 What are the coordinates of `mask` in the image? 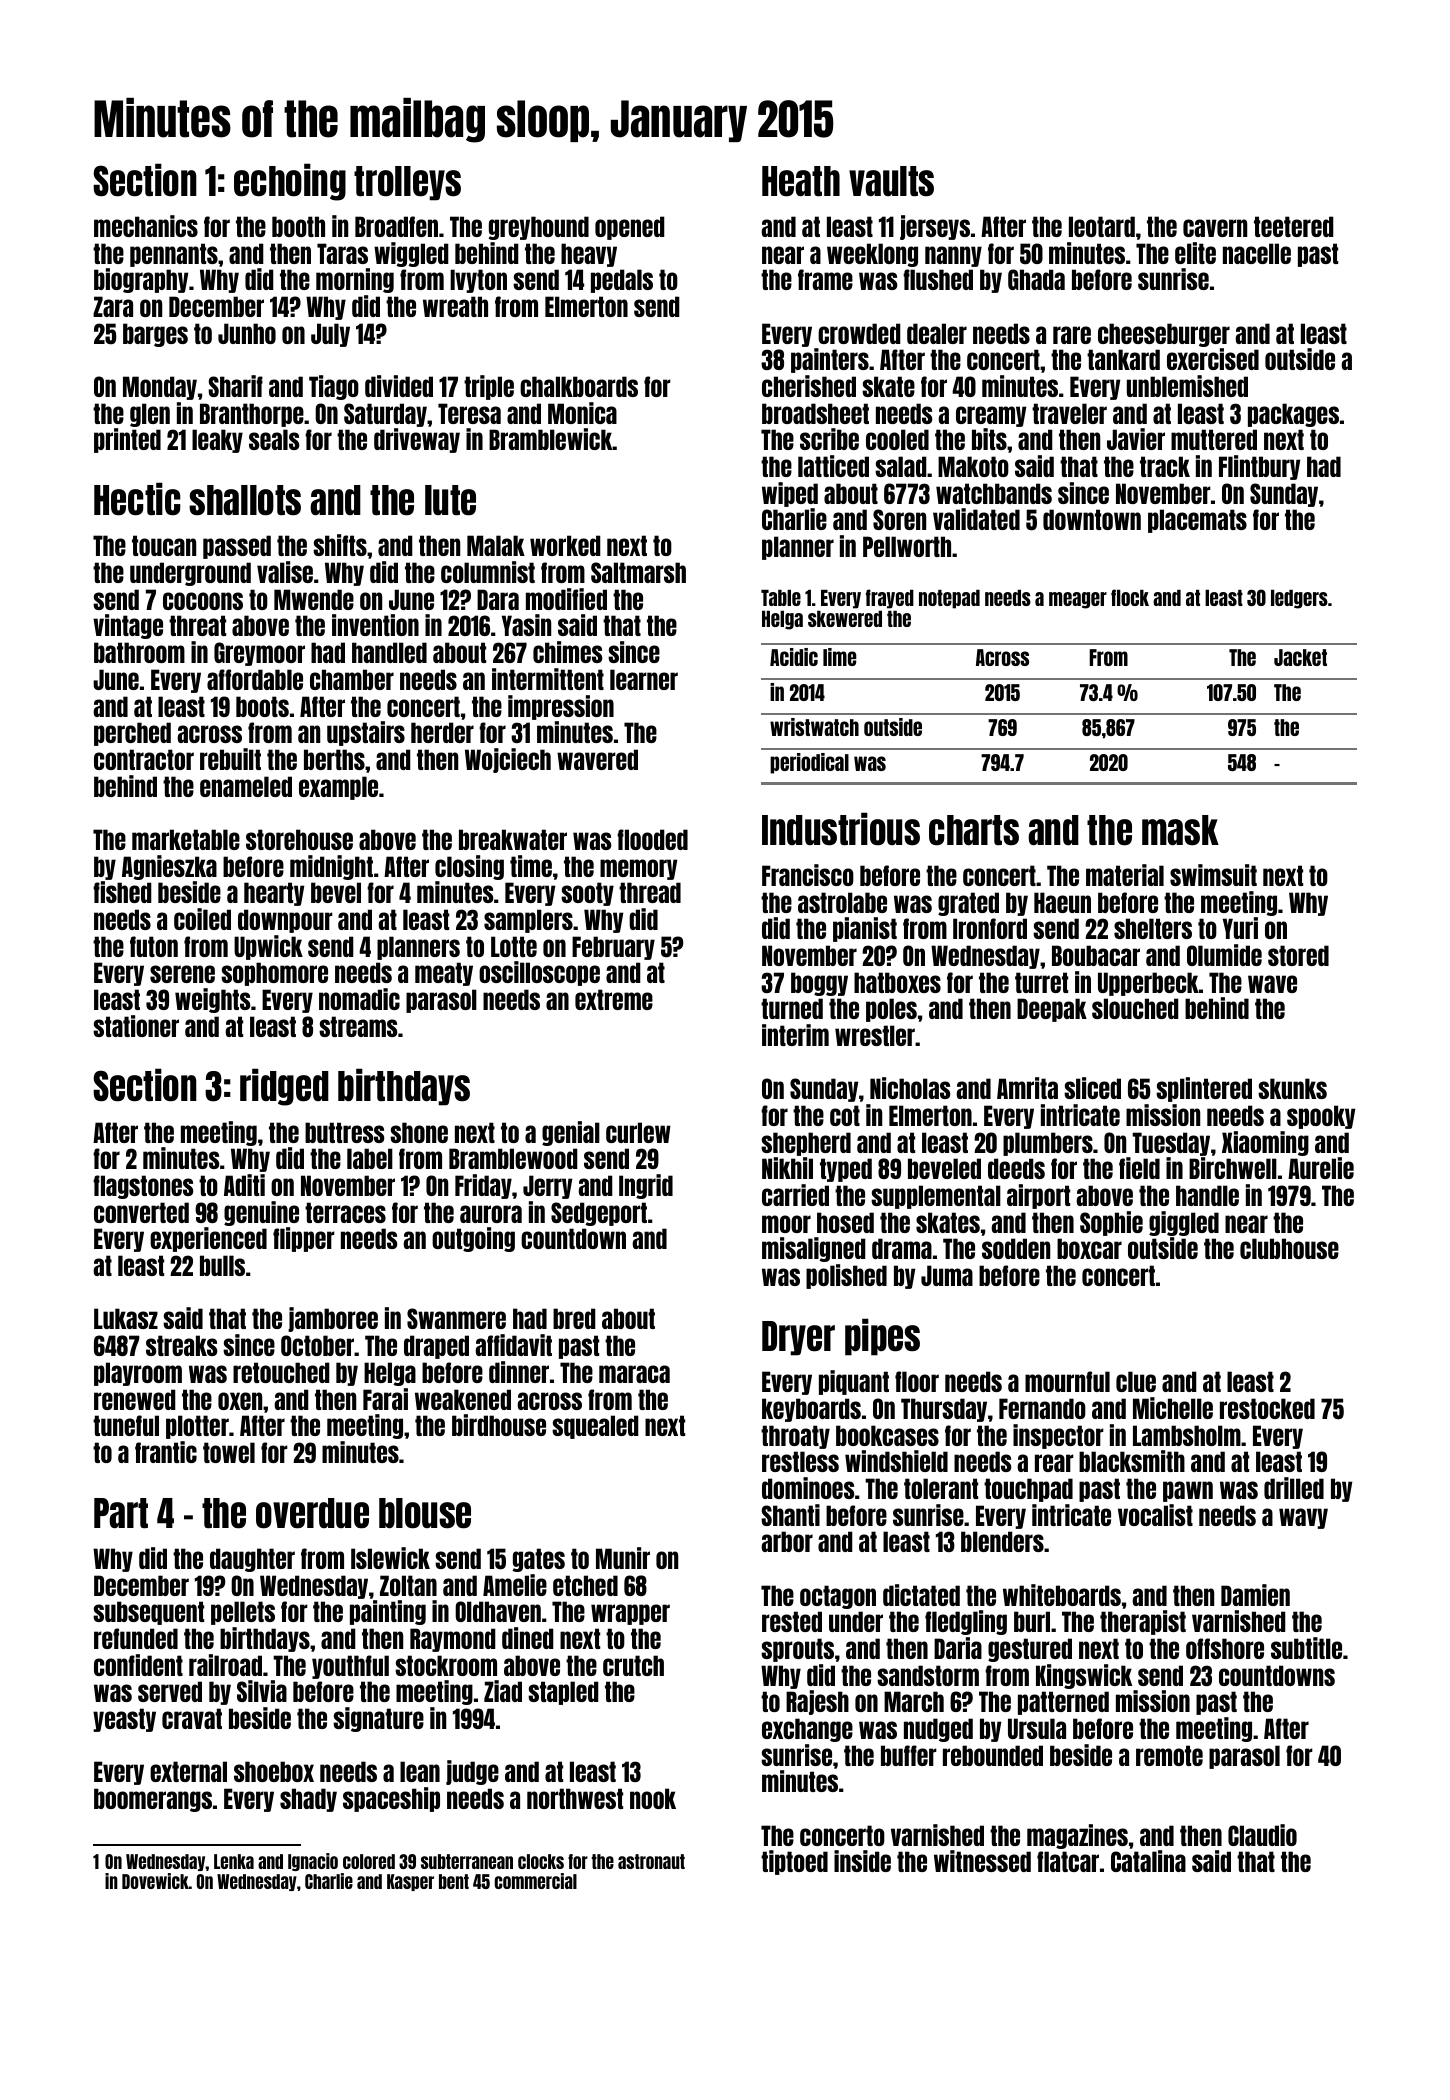 It's located at (1180, 830).
